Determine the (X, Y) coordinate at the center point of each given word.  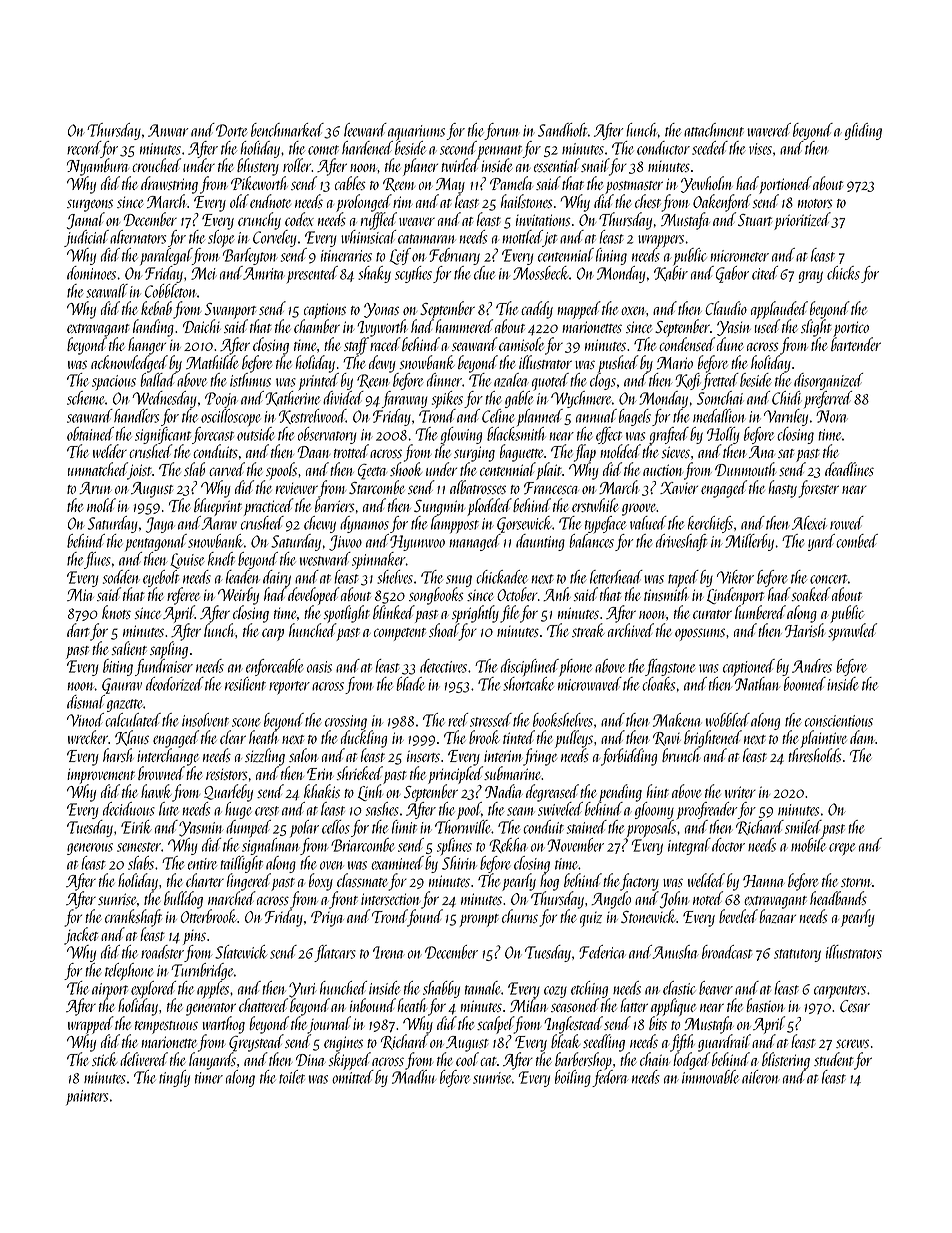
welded (706, 880)
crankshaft (133, 918)
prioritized (802, 221)
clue (484, 273)
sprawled (852, 632)
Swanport (230, 311)
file (509, 614)
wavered (769, 130)
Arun (95, 488)
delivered (144, 1059)
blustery (258, 167)
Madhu (414, 1077)
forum (501, 131)
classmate (362, 880)
